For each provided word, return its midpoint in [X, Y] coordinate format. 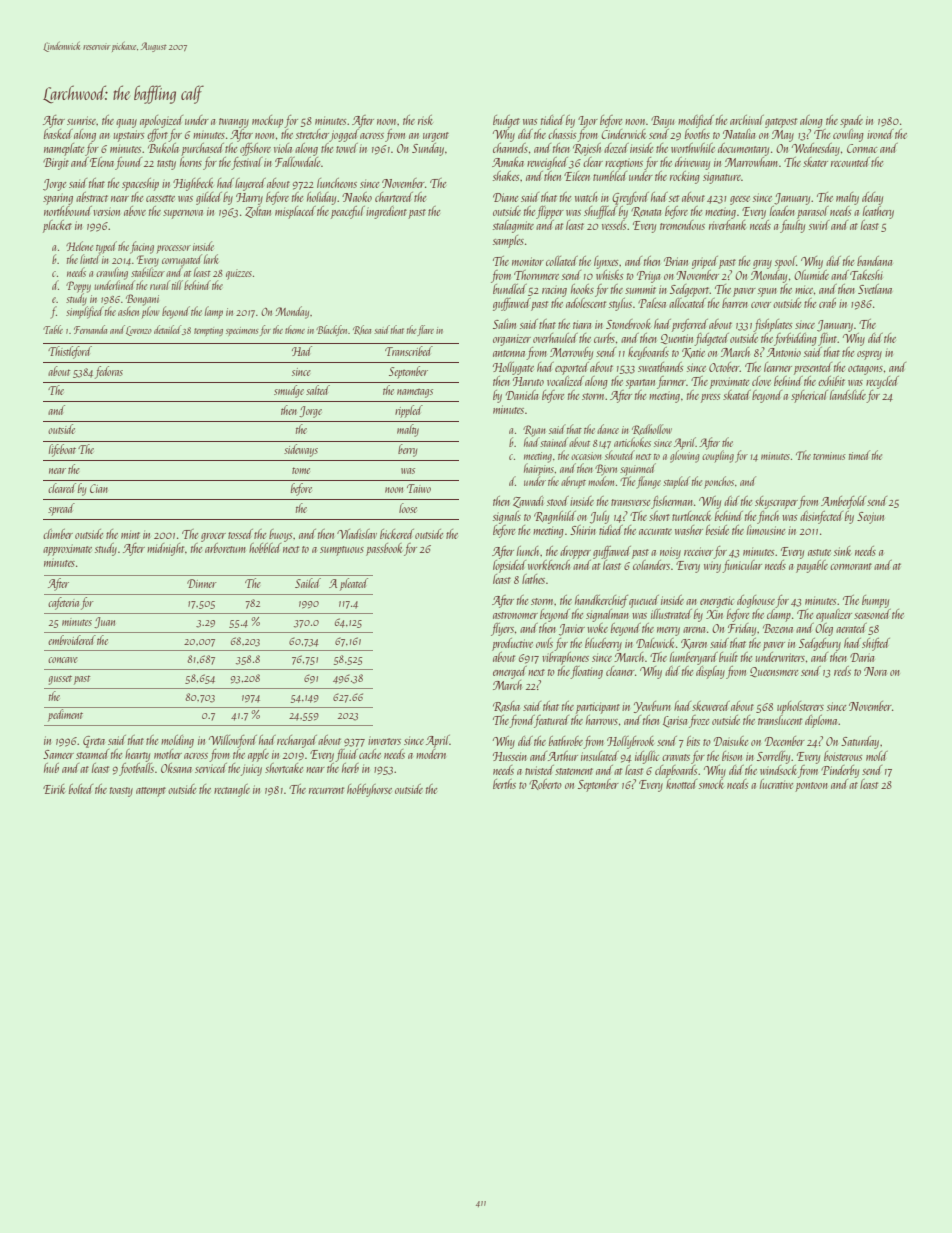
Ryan [534, 431]
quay [126, 123]
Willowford [233, 741]
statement [574, 771]
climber [58, 534]
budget [506, 121]
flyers [502, 629]
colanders [651, 565]
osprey [869, 355]
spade [851, 121]
